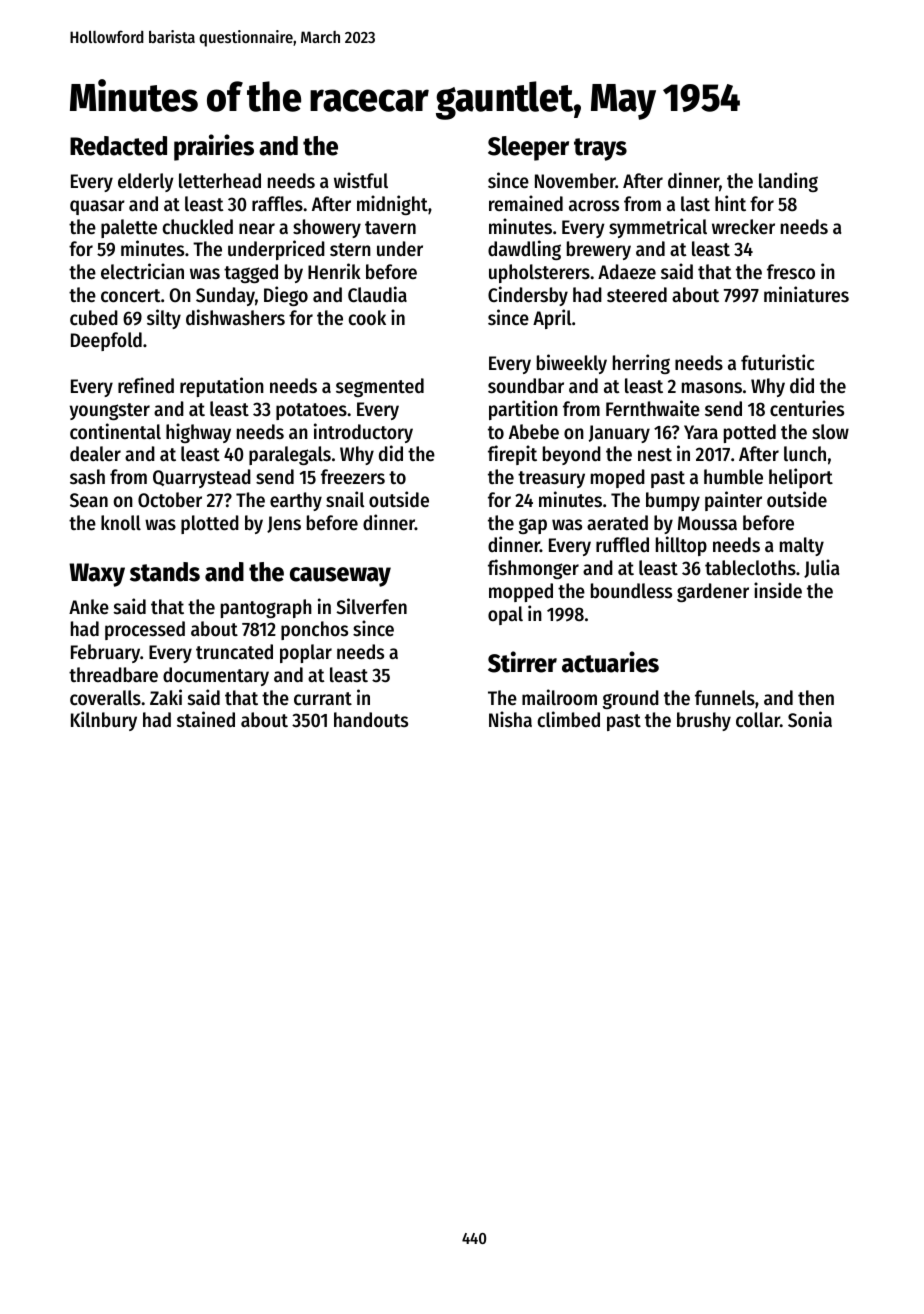 This document has height=1314, width=924. What do you see at coordinates (235, 317) in the document?
I see `dishwashers` at bounding box center [235, 317].
